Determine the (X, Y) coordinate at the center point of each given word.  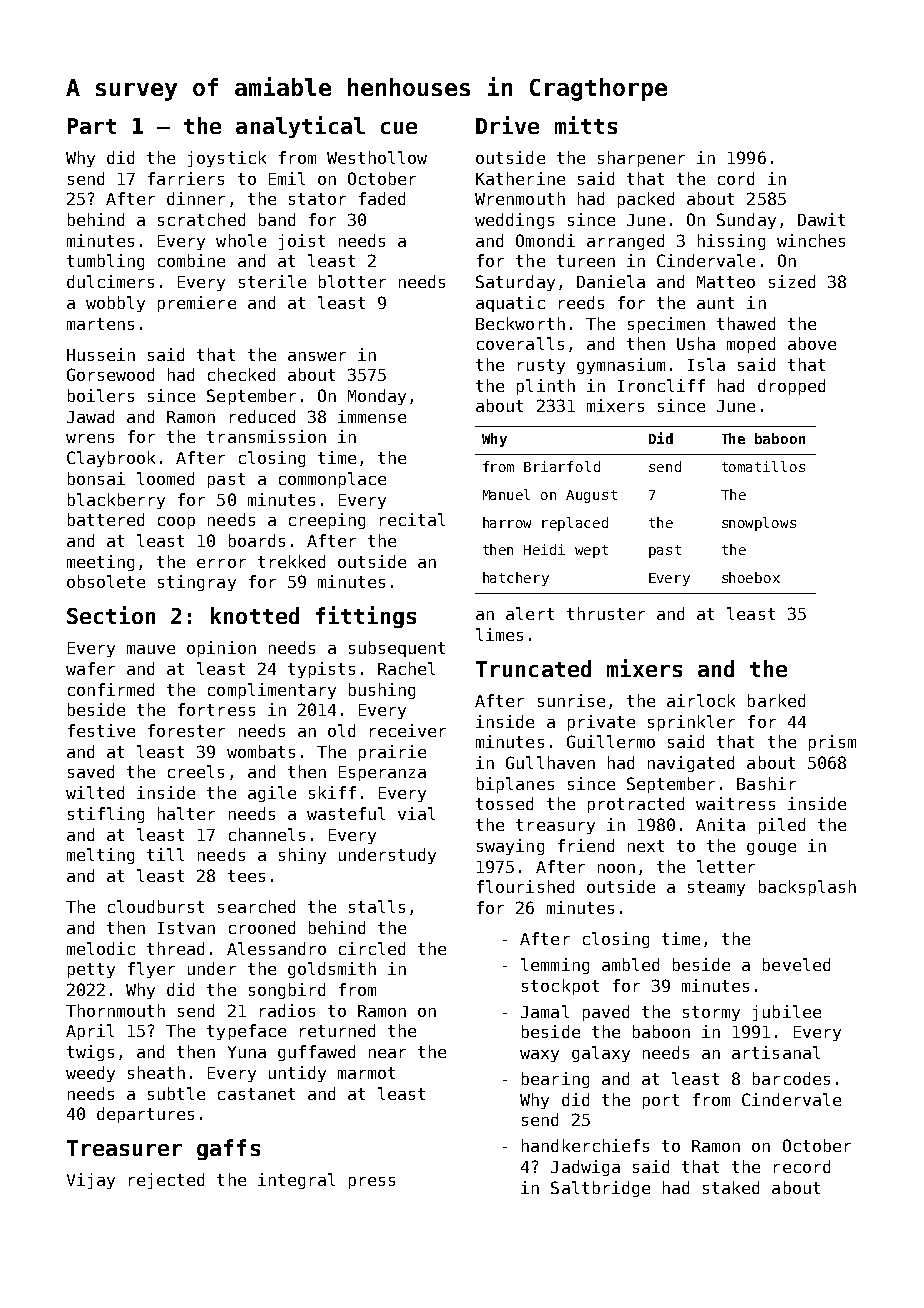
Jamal (545, 1011)
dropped (791, 387)
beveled (796, 964)
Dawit (821, 219)
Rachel (406, 668)
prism (832, 743)
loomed (165, 478)
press (372, 1183)
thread (175, 948)
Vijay (91, 1181)
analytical (300, 127)
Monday (377, 397)
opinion (221, 649)
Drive (507, 125)
